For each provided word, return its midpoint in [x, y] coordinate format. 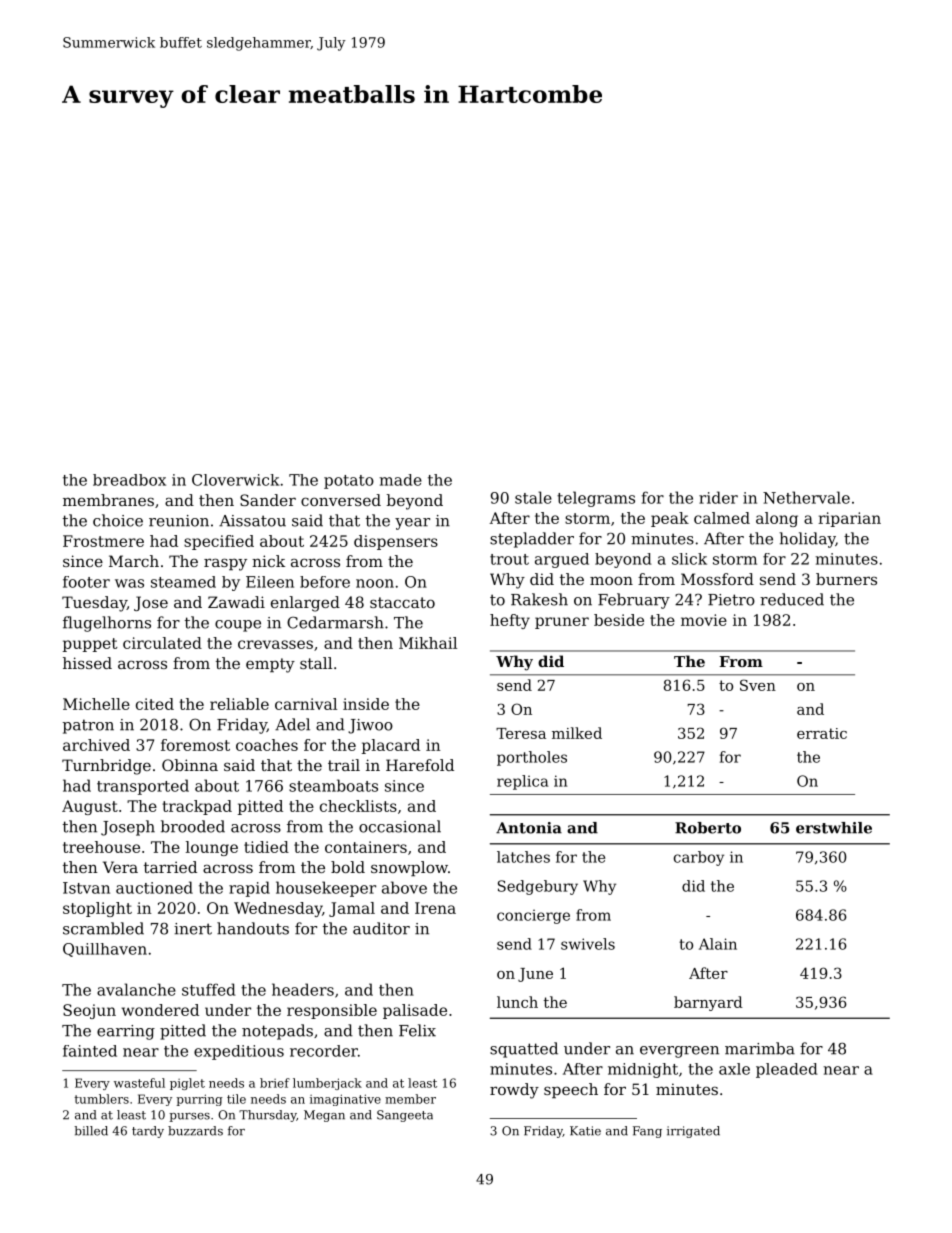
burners [846, 579]
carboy [699, 858]
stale [533, 497]
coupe [238, 626]
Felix [417, 1030]
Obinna [190, 765]
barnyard [708, 1003]
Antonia [529, 828]
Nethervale [806, 497]
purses [189, 1117]
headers [303, 989]
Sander [268, 500]
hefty [510, 621]
